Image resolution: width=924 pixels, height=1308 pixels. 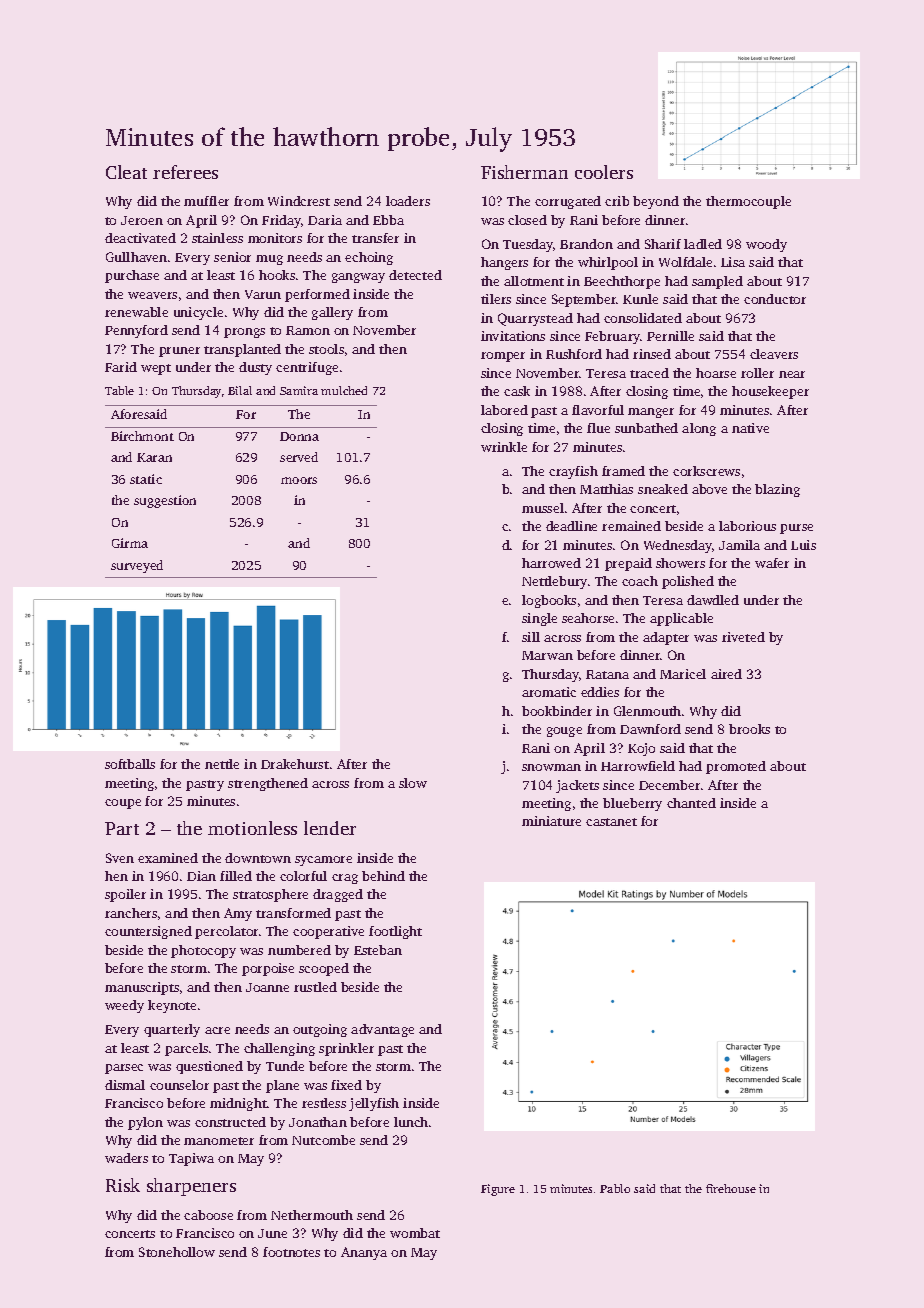 What do you see at coordinates (130, 764) in the screenshot?
I see `softballs` at bounding box center [130, 764].
